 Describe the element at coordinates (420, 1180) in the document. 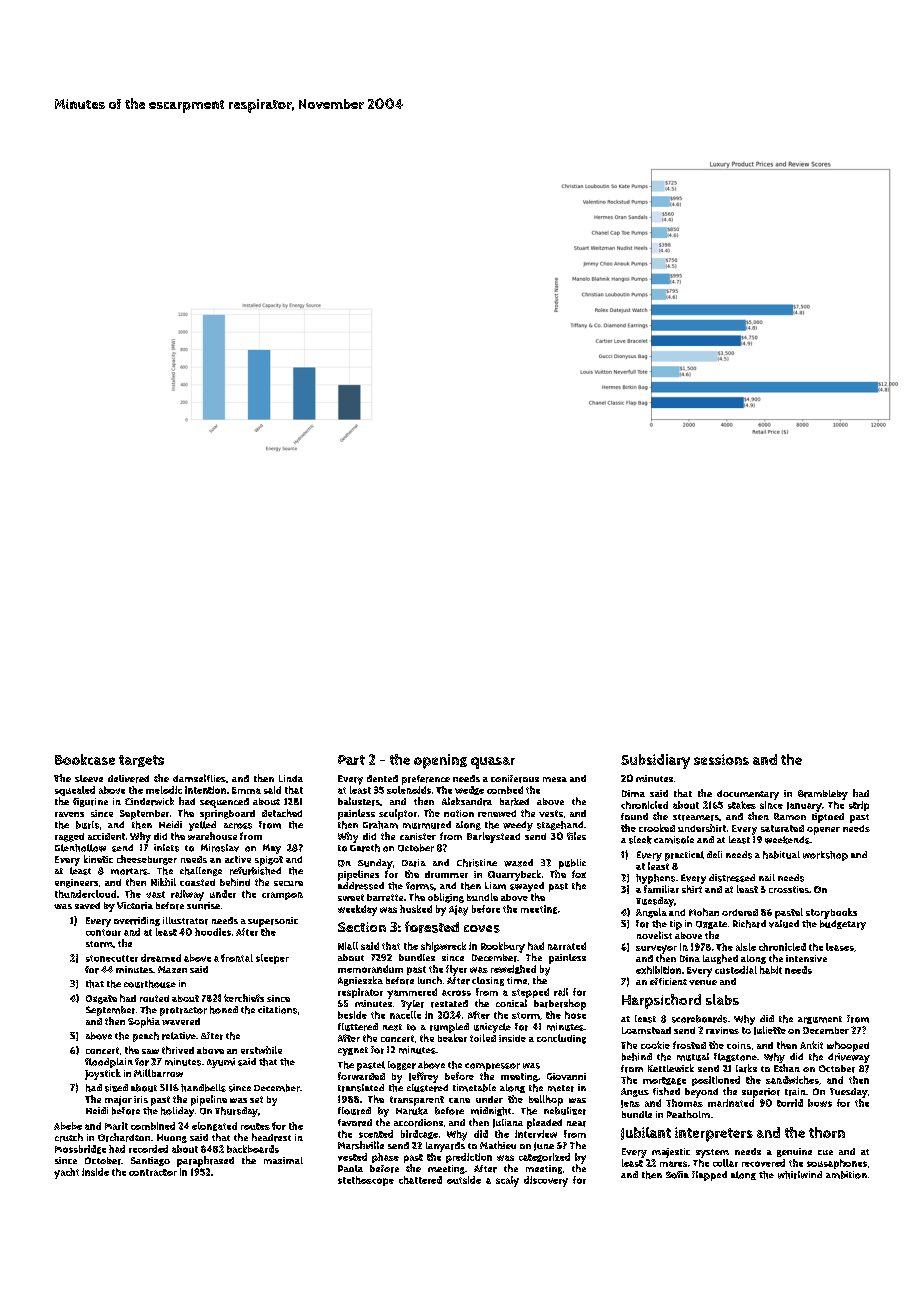

I see `chattered` at that location.
